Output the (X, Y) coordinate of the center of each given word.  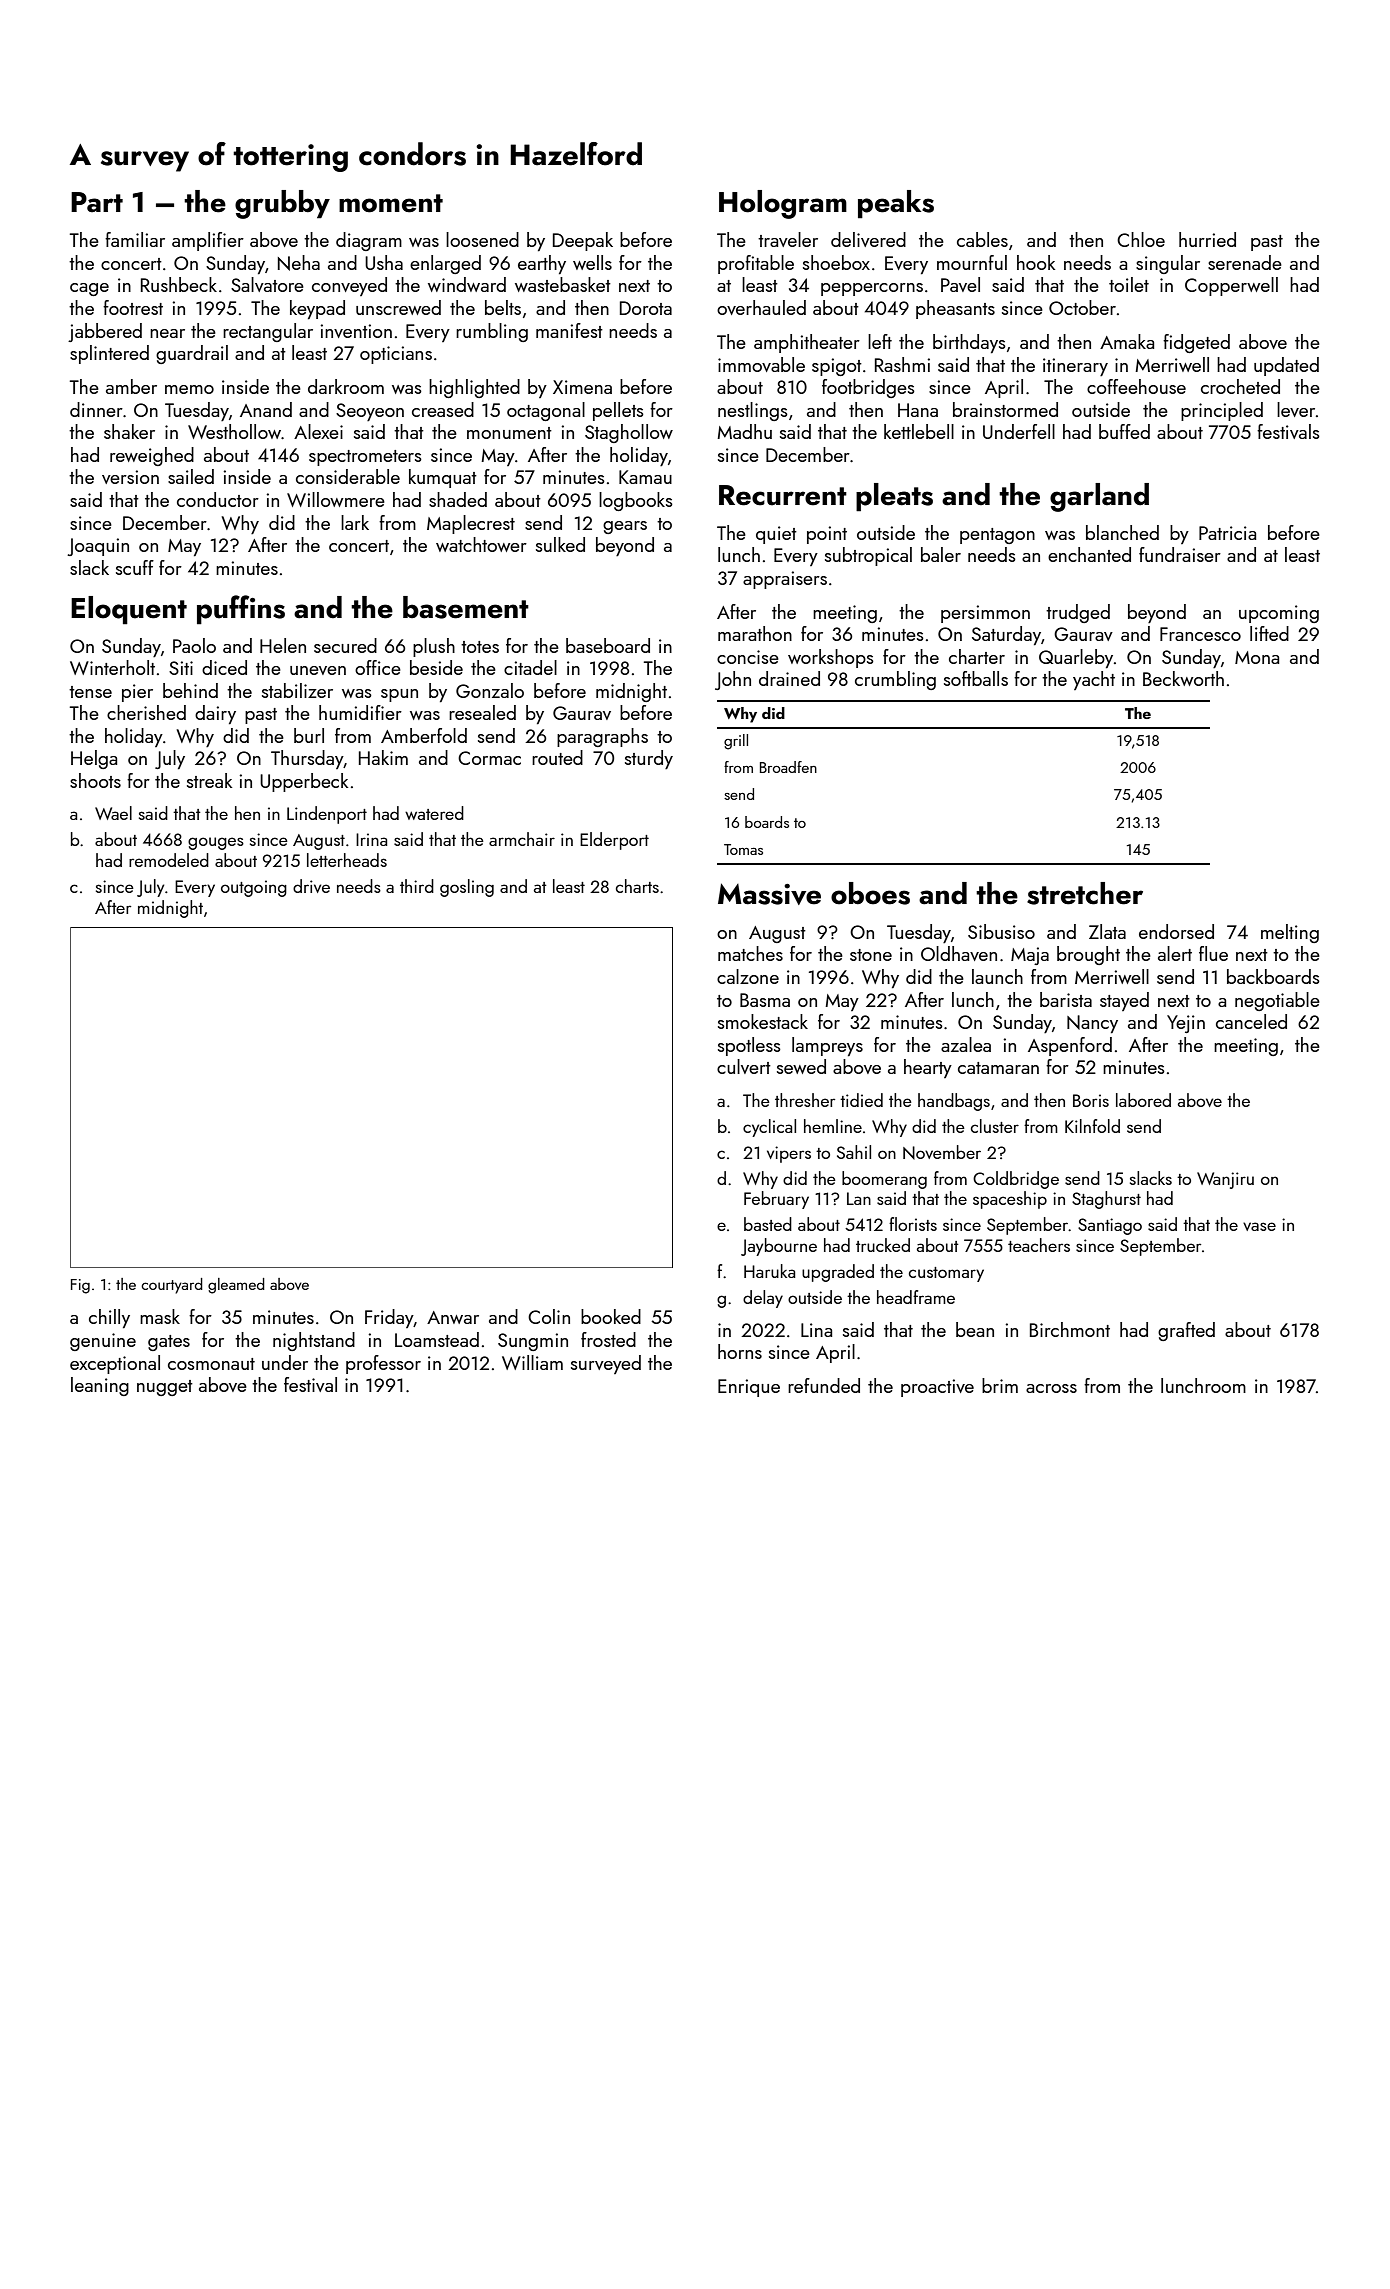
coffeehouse (1136, 386)
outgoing (254, 888)
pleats (894, 497)
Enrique (749, 1388)
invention (356, 331)
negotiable (1277, 1001)
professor (383, 1364)
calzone (748, 976)
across (1051, 1388)
